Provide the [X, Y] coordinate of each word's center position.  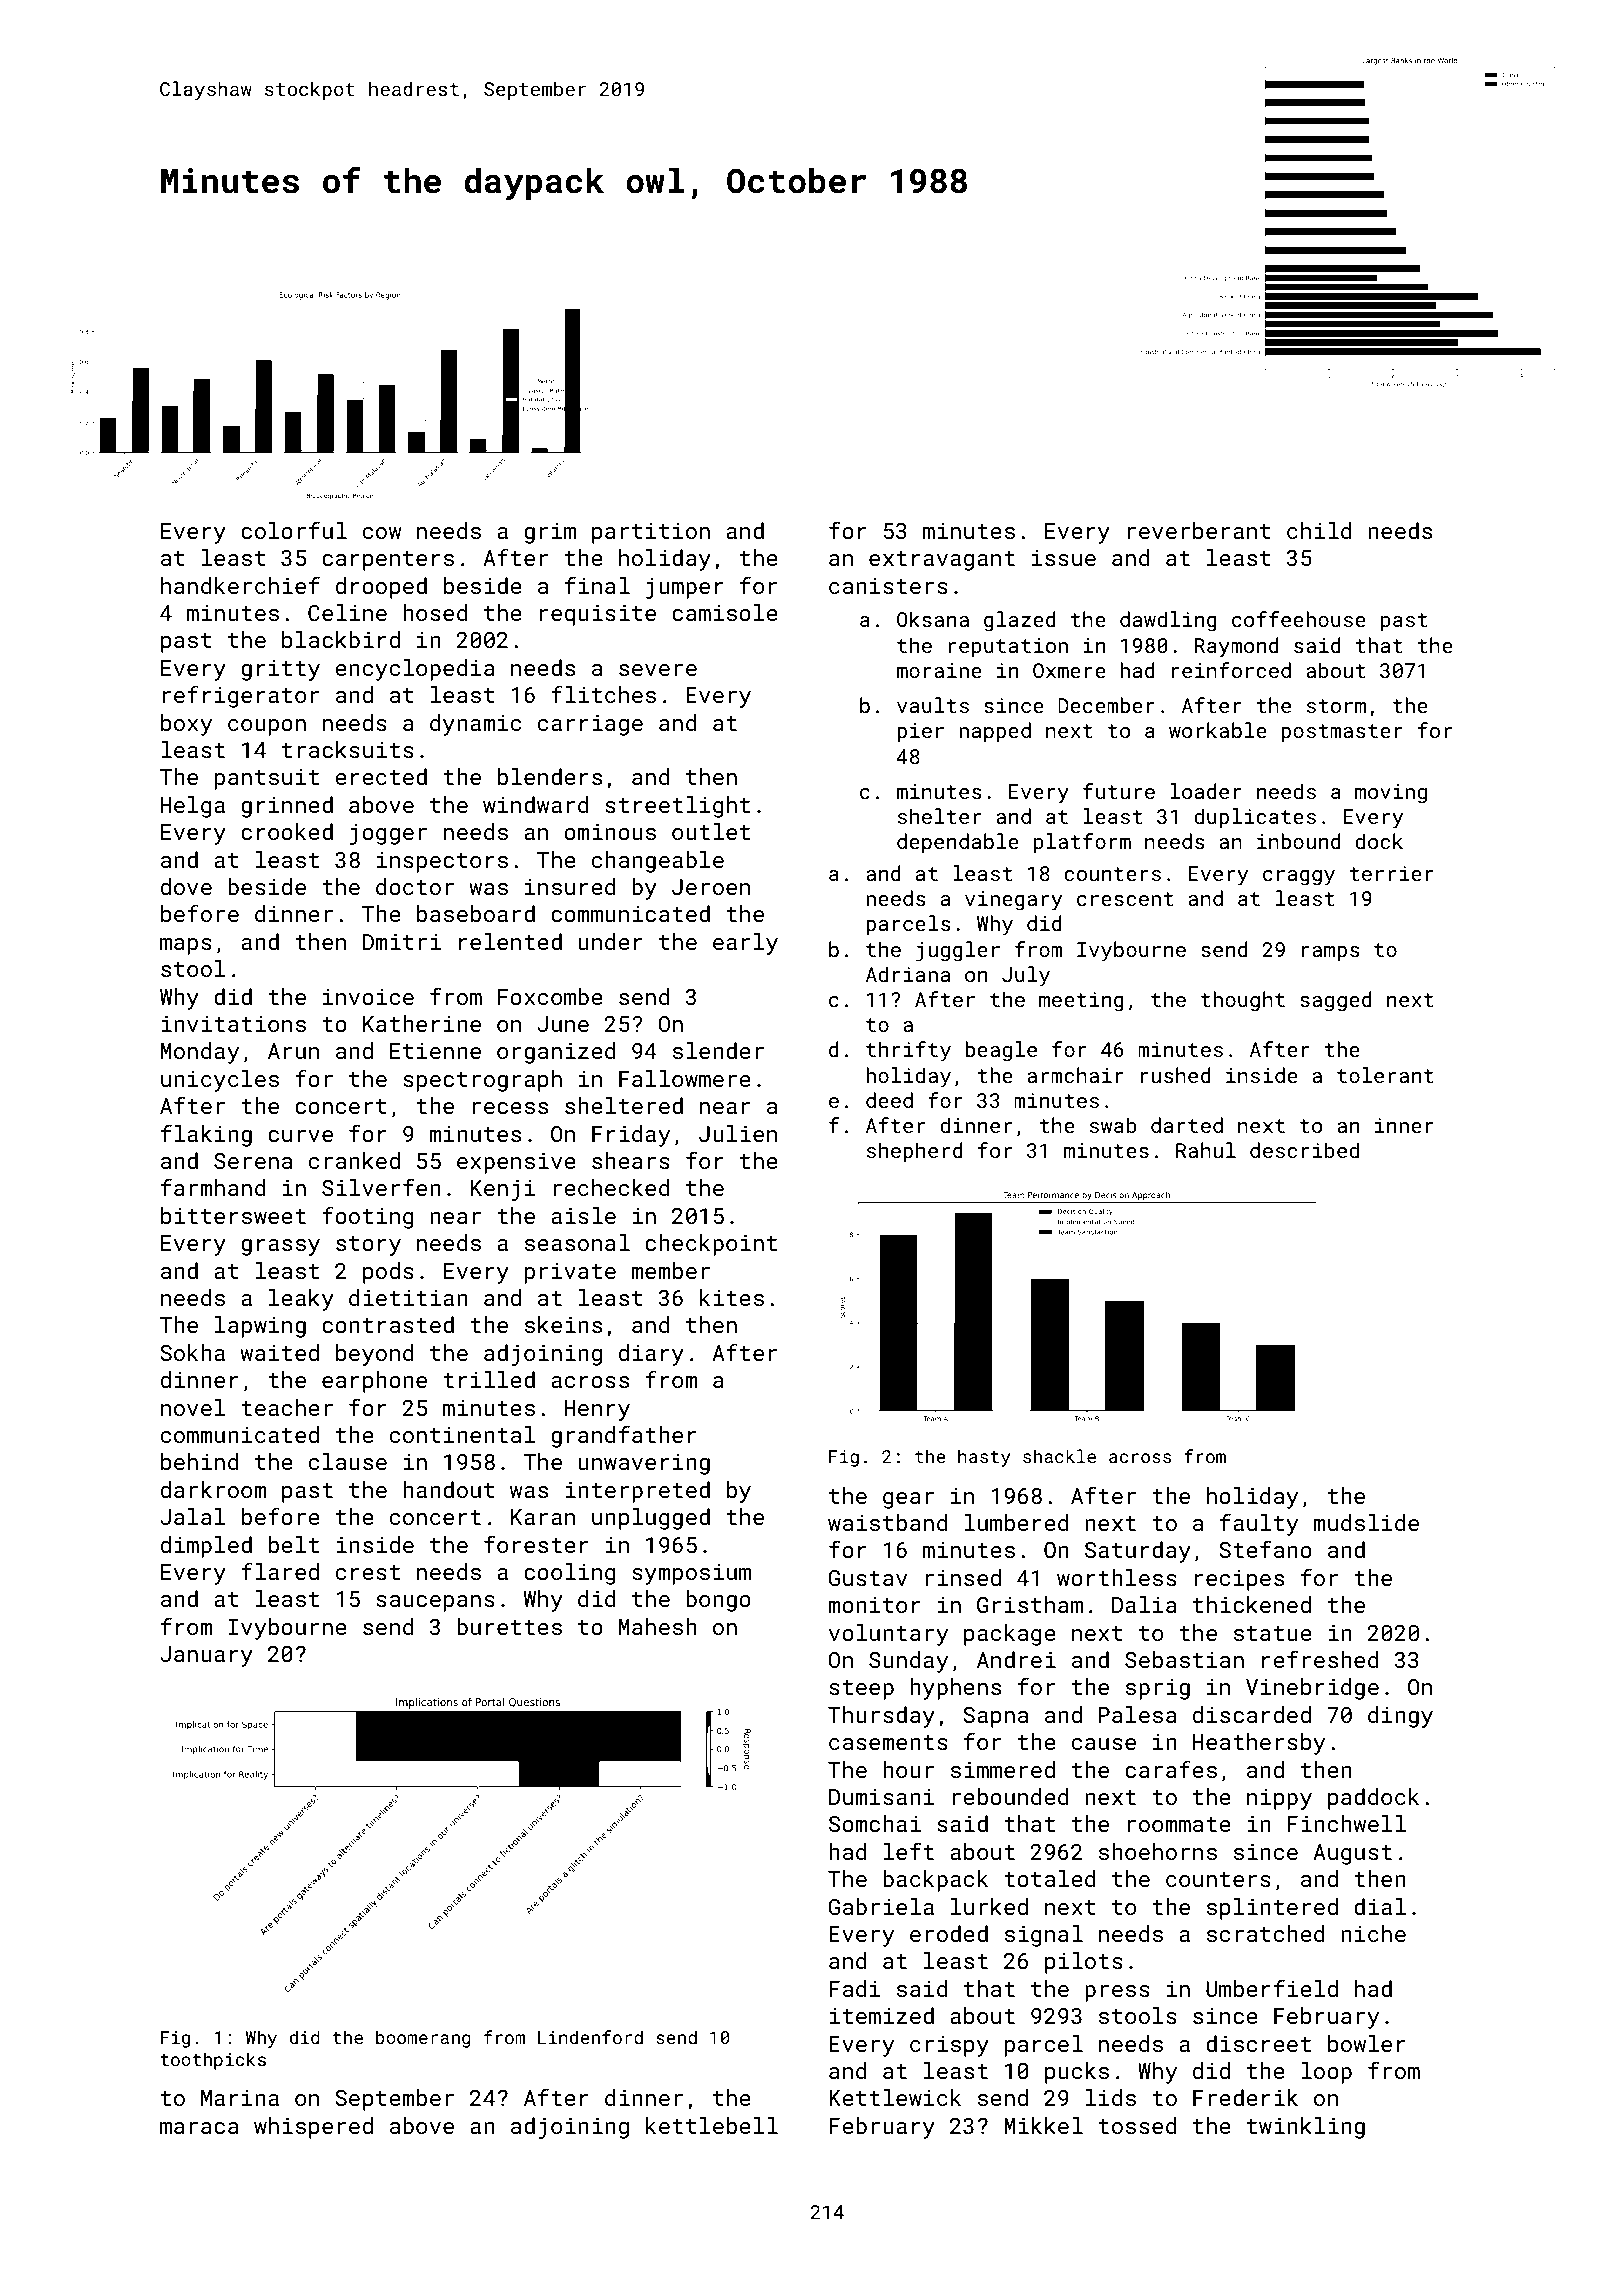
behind [200, 1461]
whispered [313, 2128]
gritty [280, 670]
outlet [711, 831]
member [670, 1270]
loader [1206, 791]
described [1304, 1150]
